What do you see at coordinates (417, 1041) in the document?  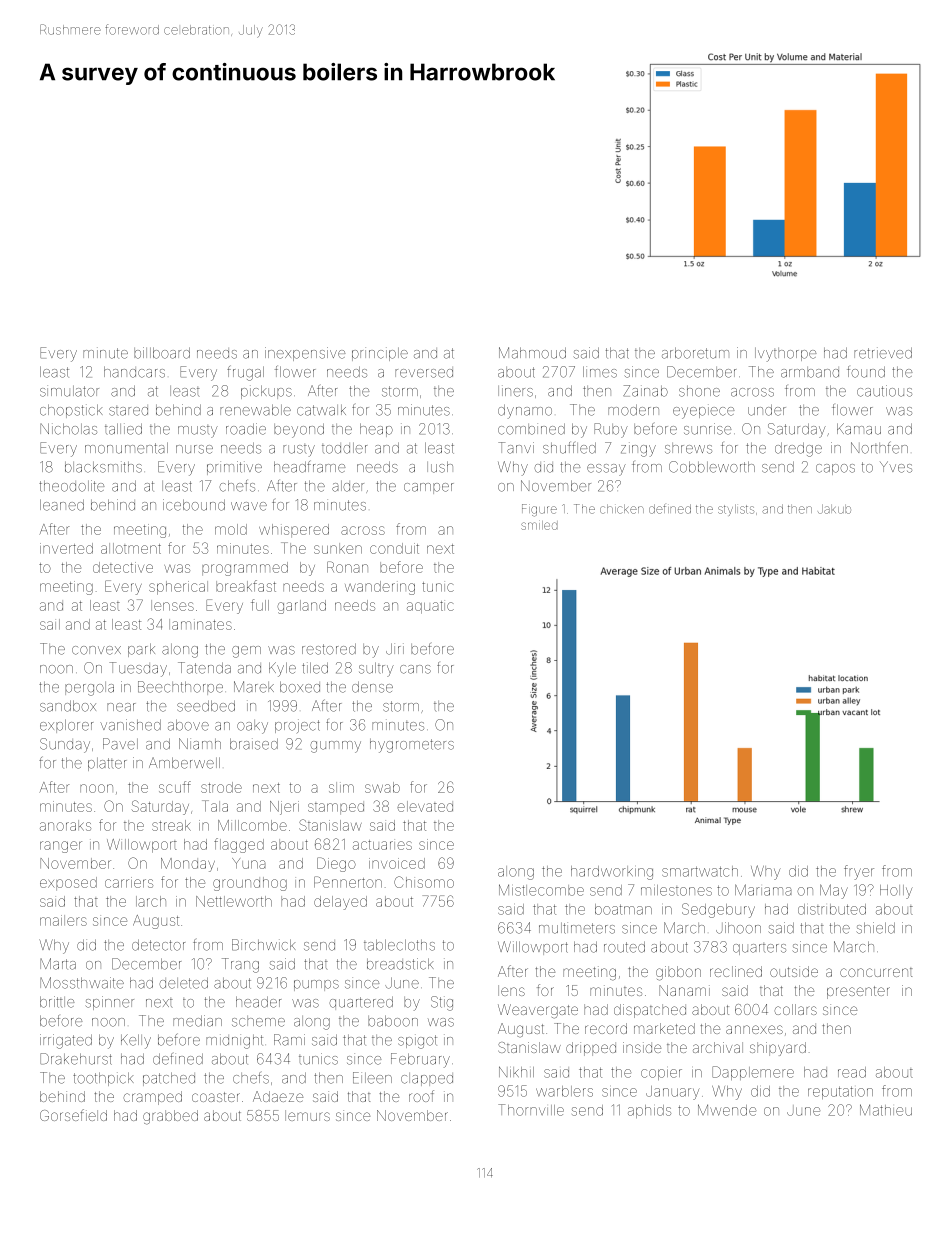 I see `spigot` at bounding box center [417, 1041].
